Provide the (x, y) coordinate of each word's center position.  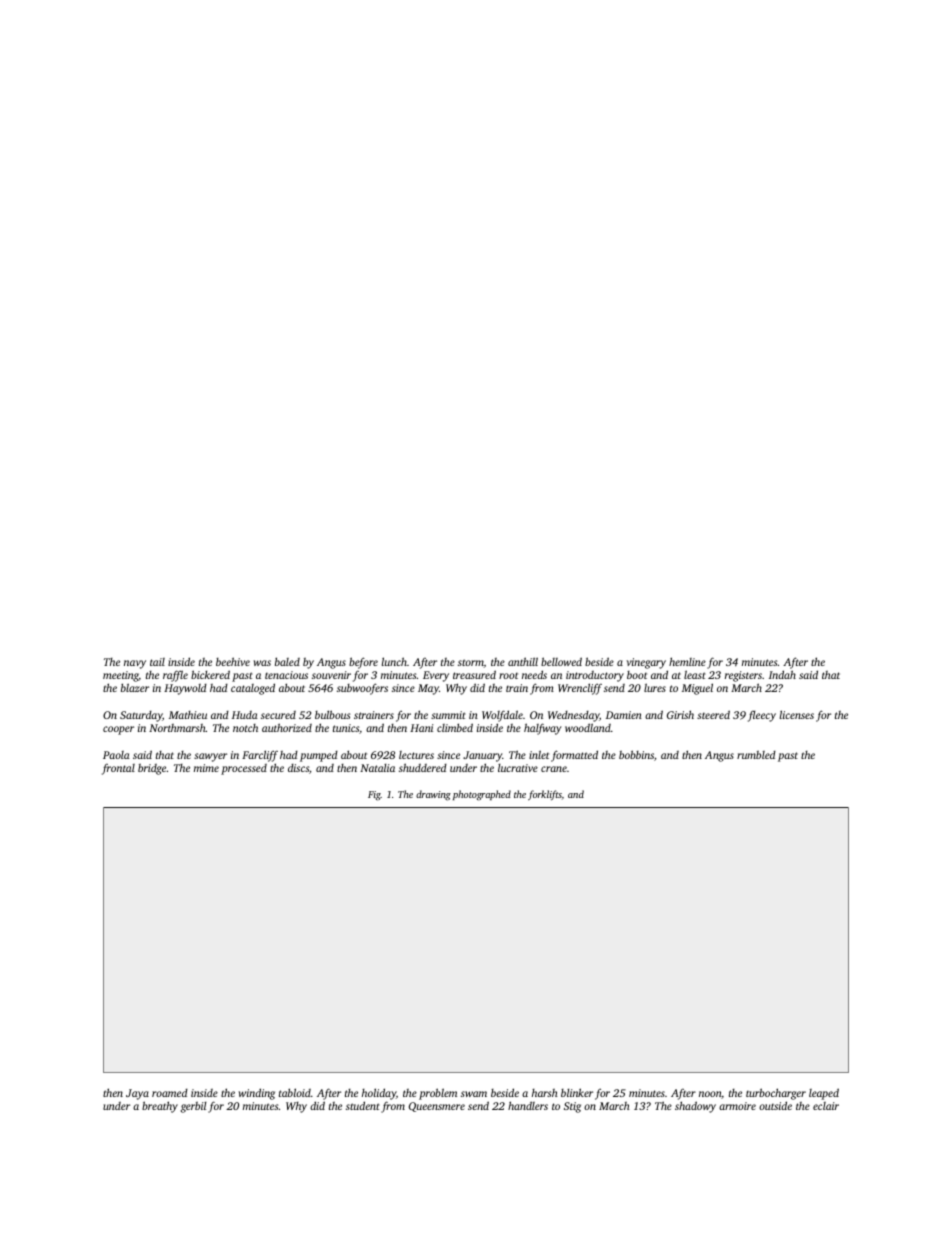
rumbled (756, 755)
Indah (782, 674)
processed (244, 769)
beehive (233, 661)
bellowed (561, 661)
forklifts (545, 795)
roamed (170, 1093)
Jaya (137, 1094)
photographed (482, 795)
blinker (577, 1092)
